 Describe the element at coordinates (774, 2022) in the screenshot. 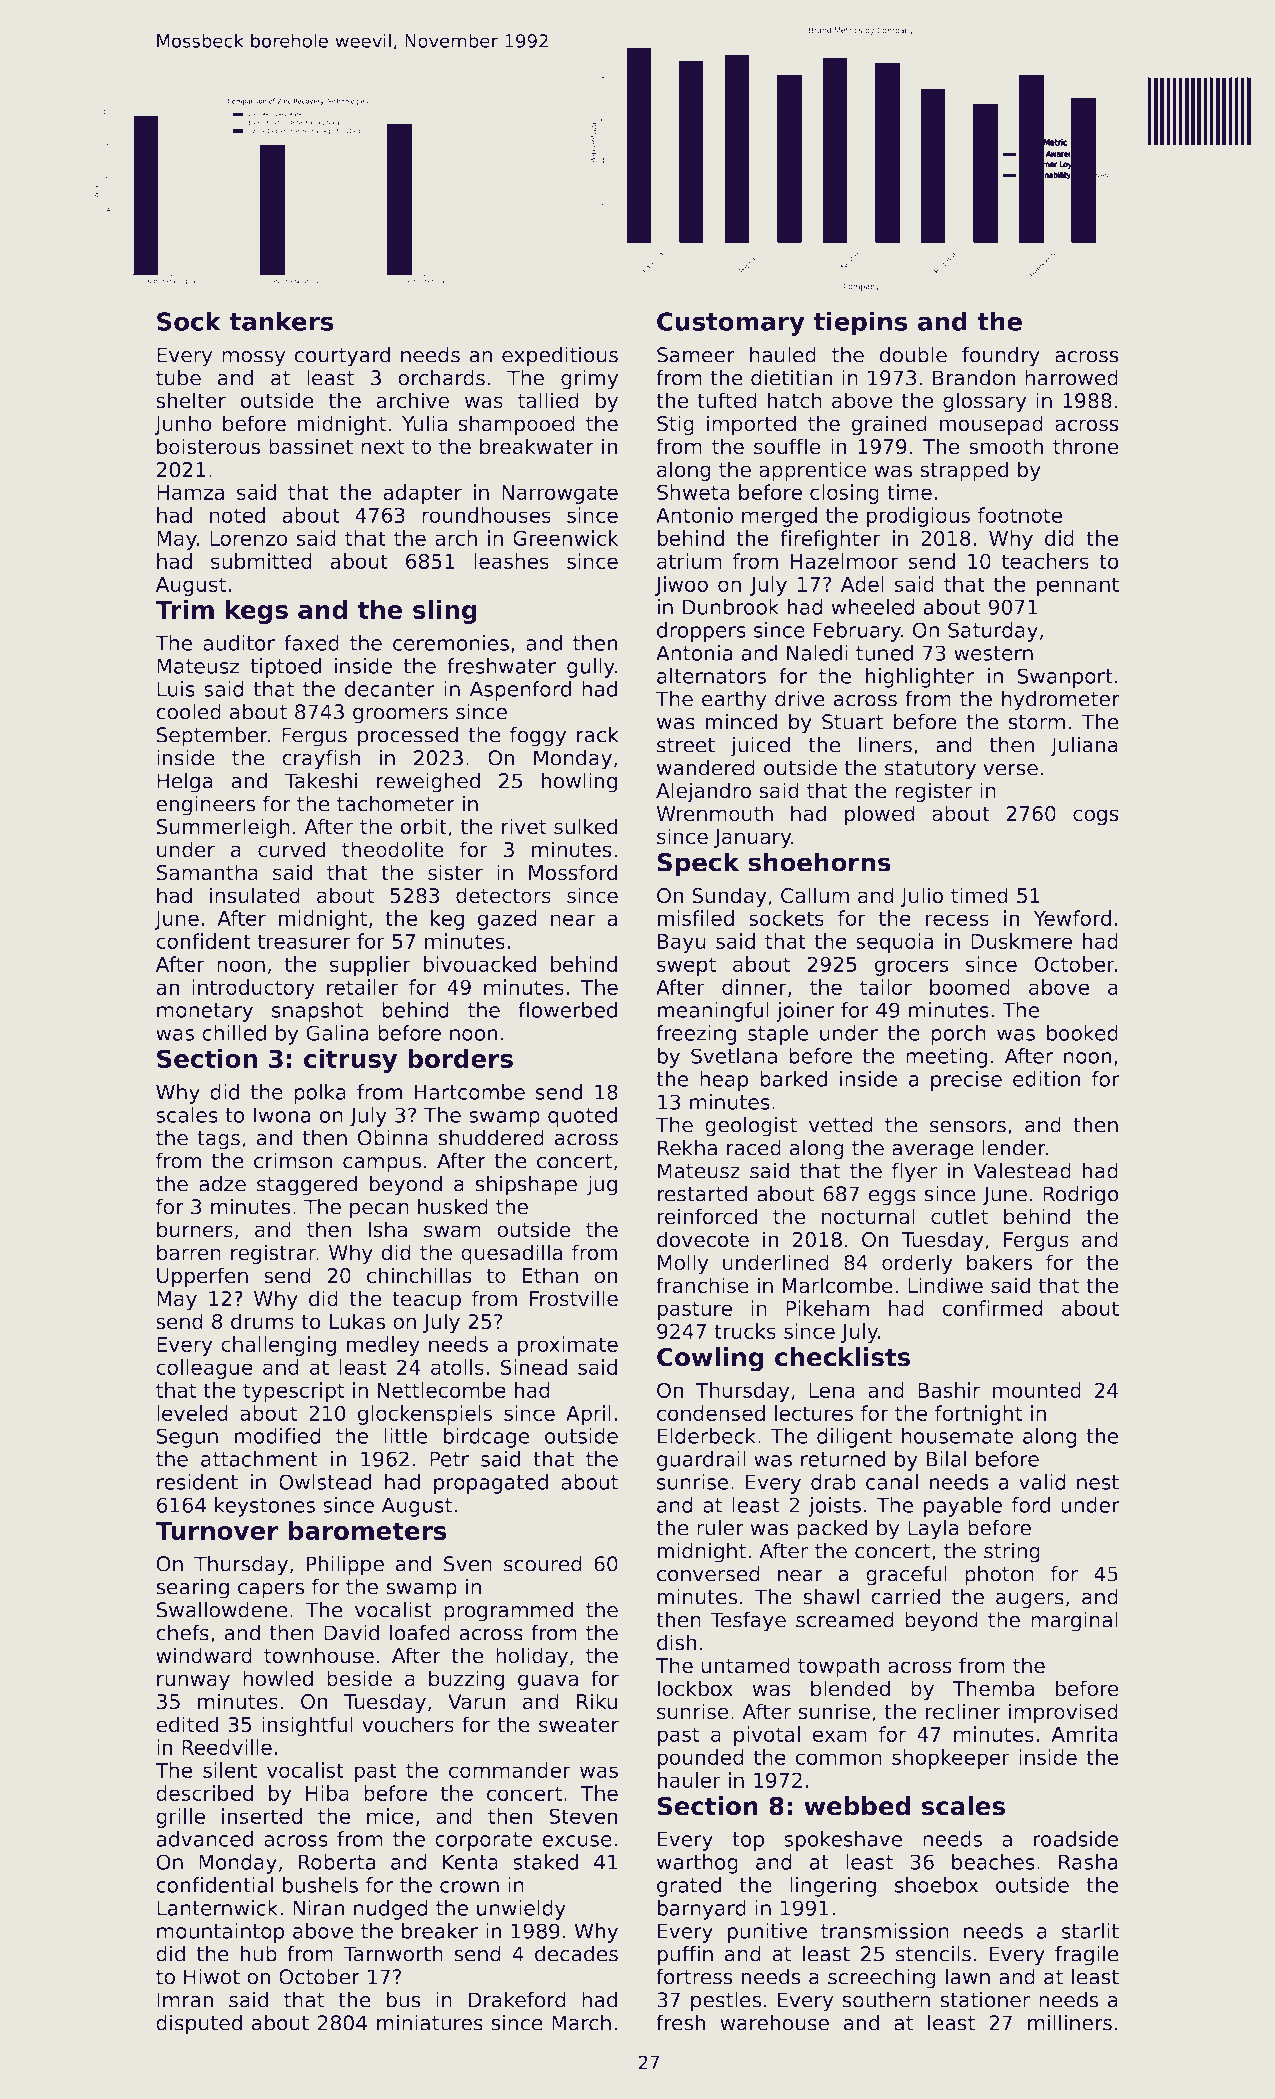

I see `warehouse` at that location.
